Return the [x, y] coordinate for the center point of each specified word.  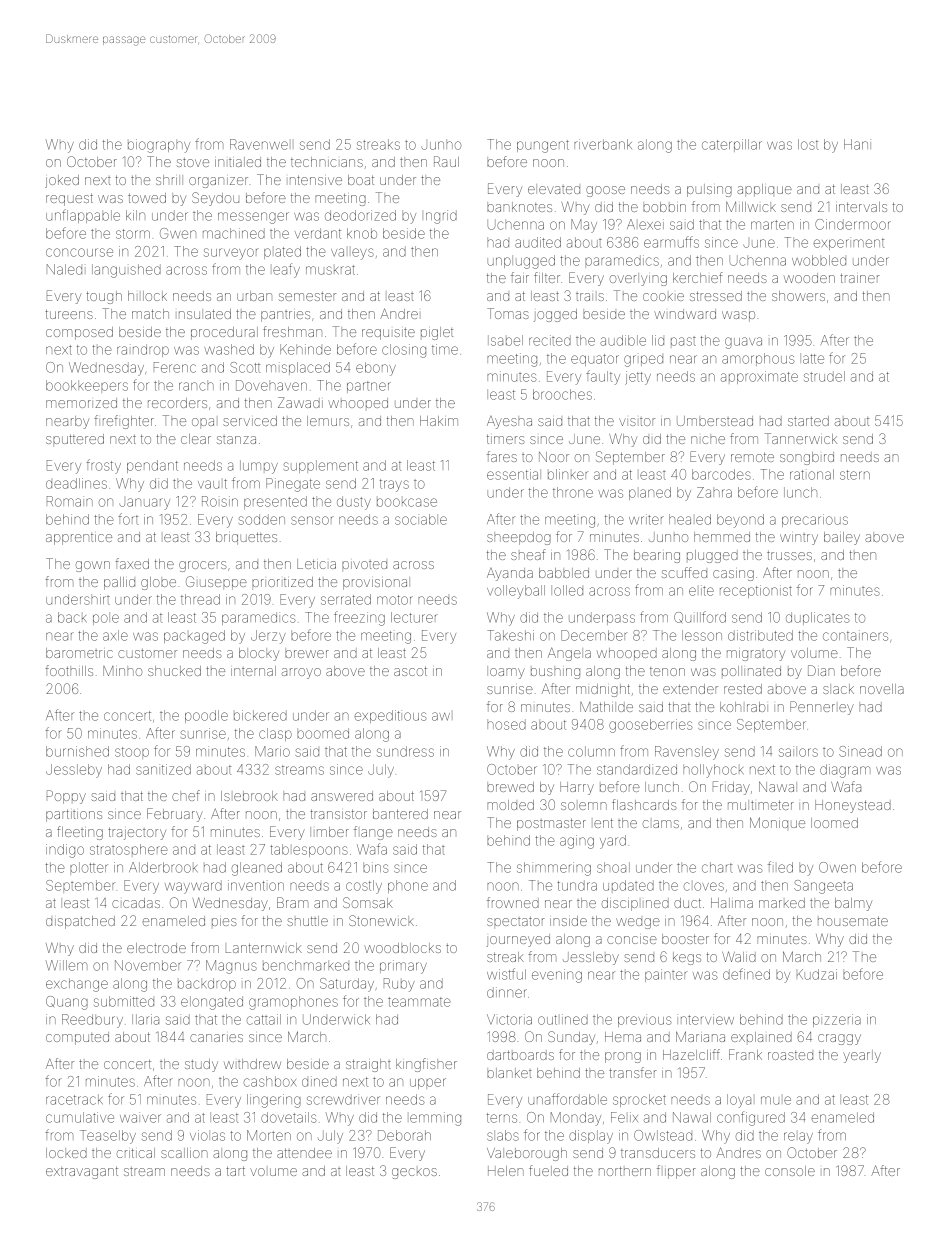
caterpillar [732, 145]
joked [62, 181]
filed [780, 867]
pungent [543, 146]
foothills [69, 670]
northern [625, 1171]
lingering [274, 1101]
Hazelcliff [691, 1054]
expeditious [391, 716]
